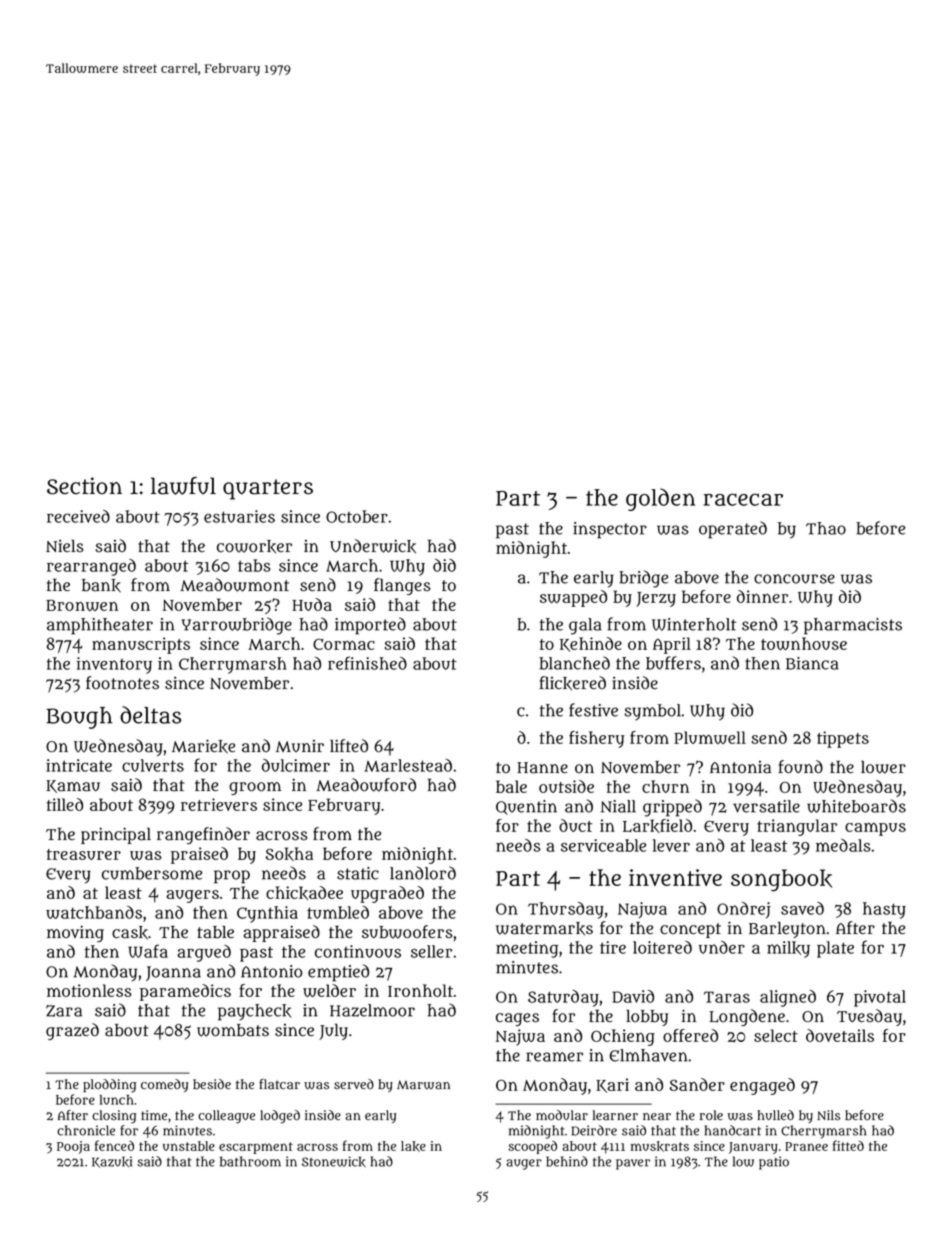 The width and height of the document is (952, 1233). I want to click on lunch, so click(117, 1100).
